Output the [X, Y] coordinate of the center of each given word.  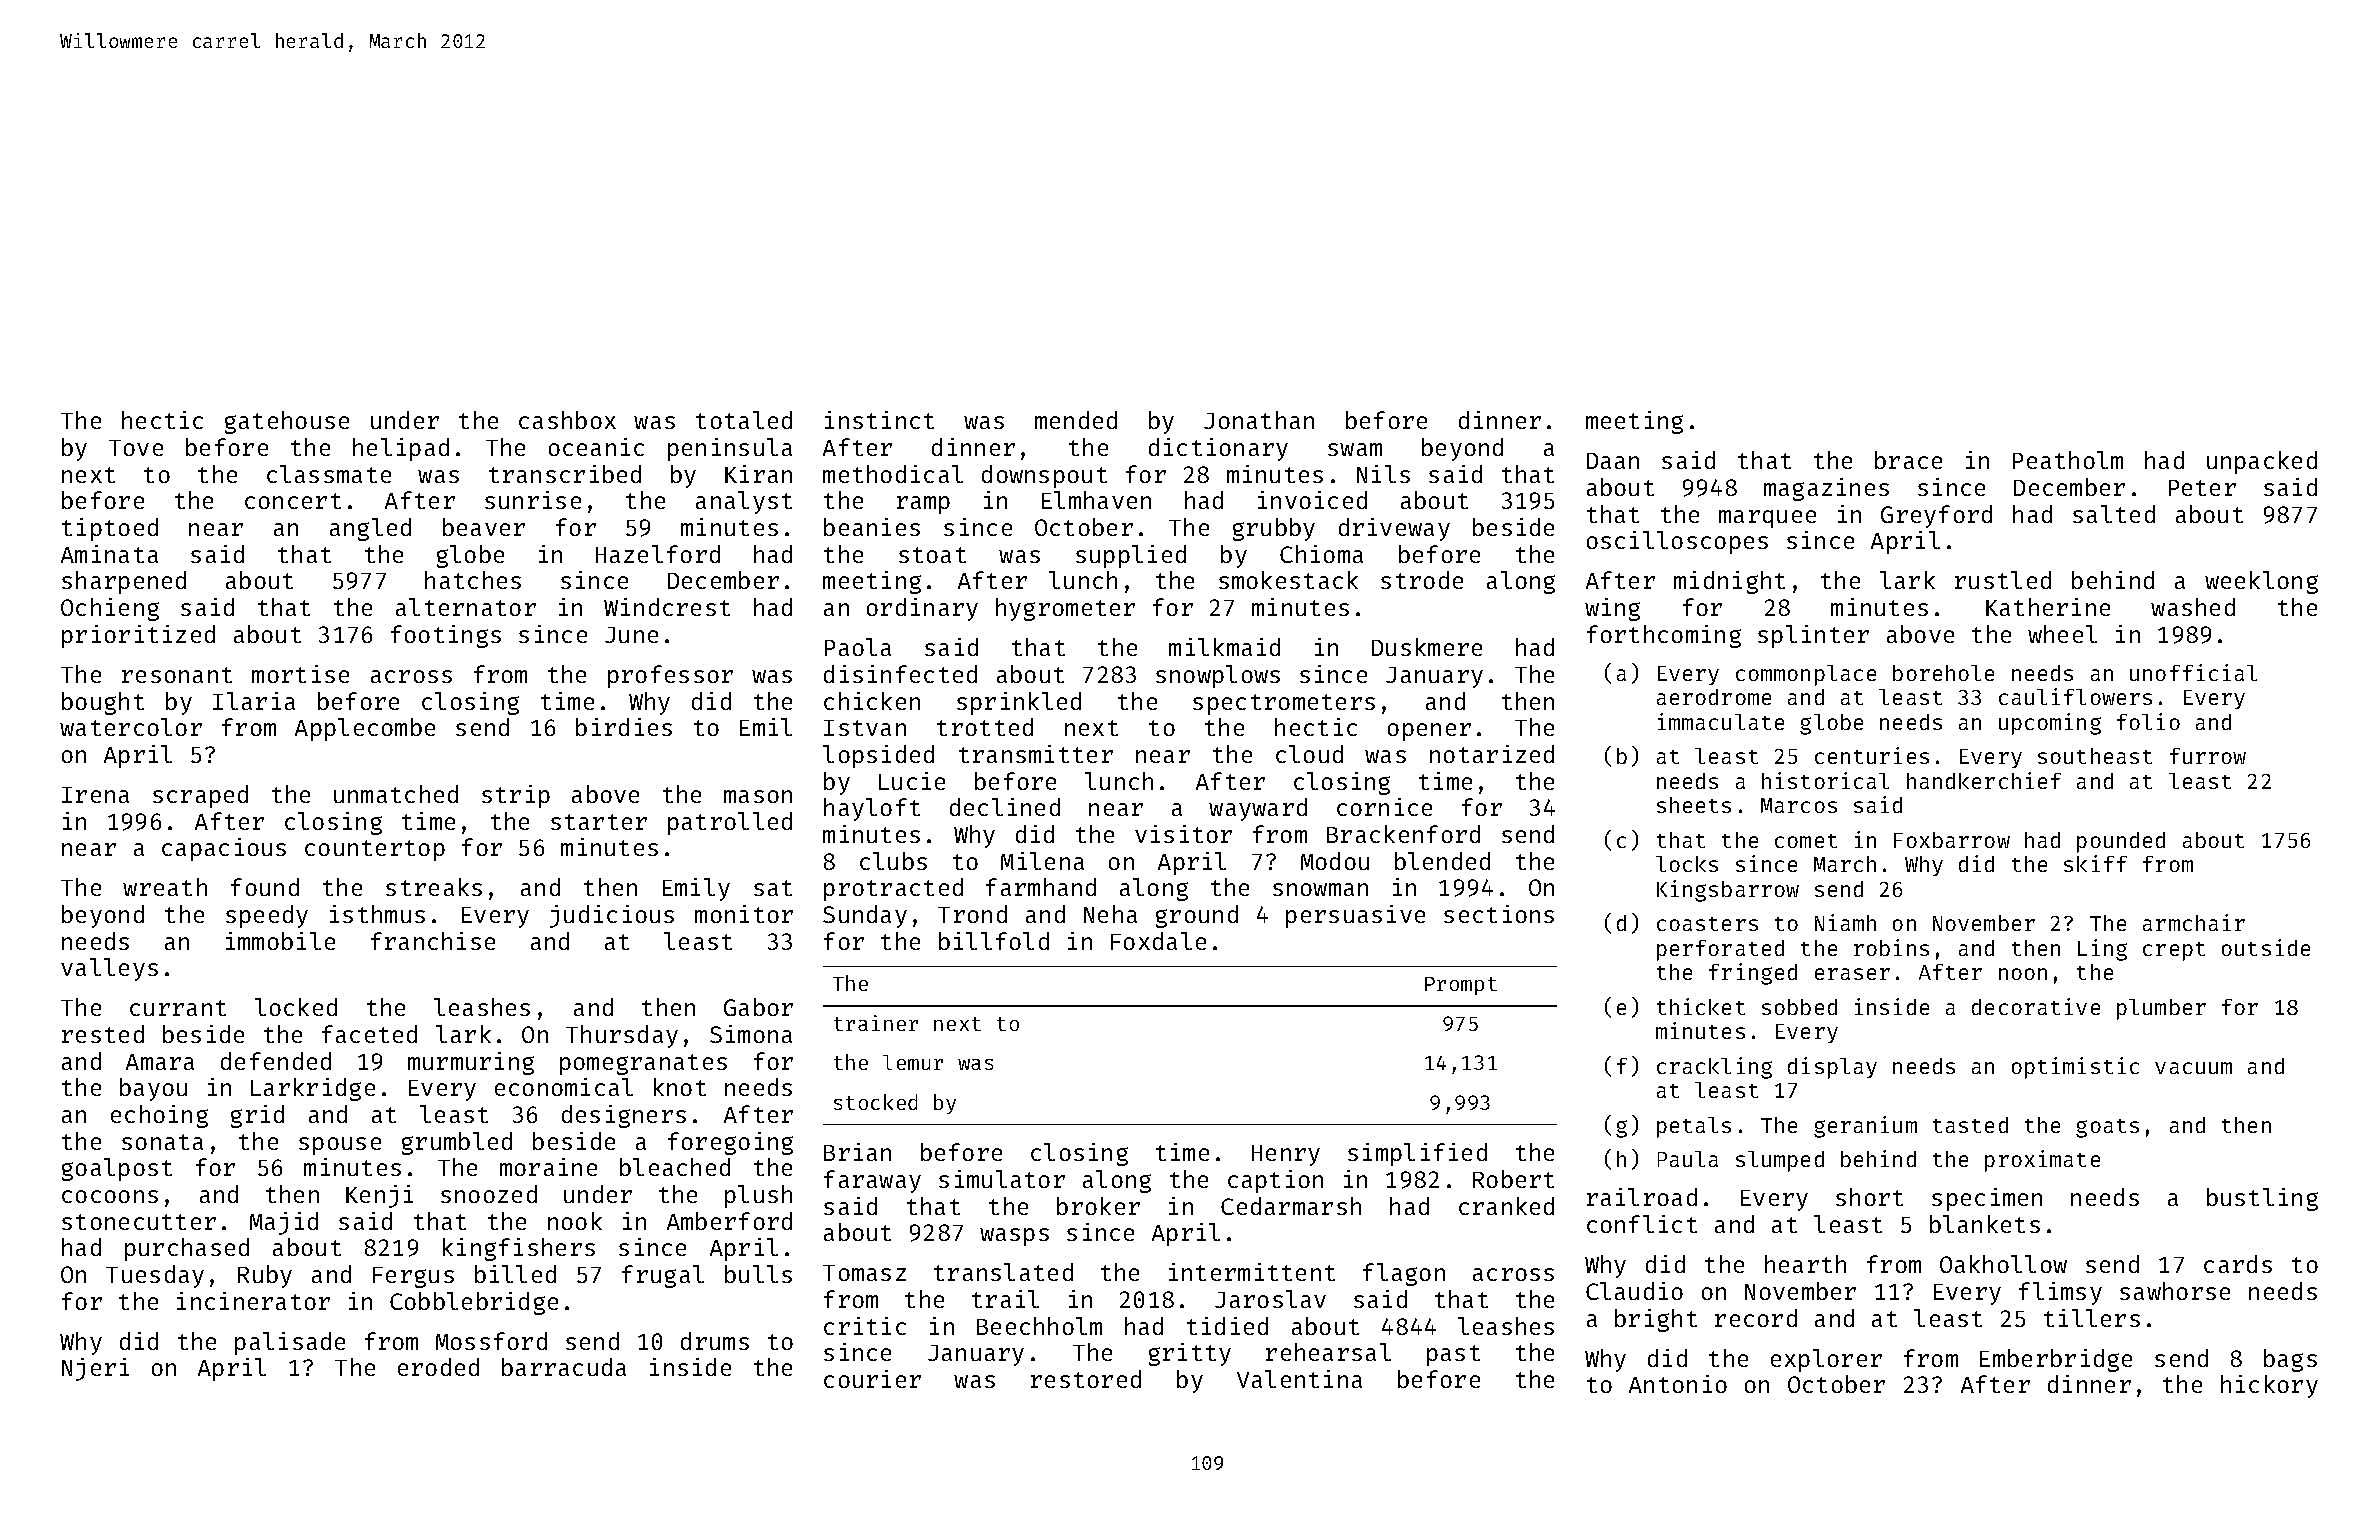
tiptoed [110, 529]
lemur [913, 1062]
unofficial [2193, 672]
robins [1891, 947]
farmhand [1041, 887]
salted [2114, 514]
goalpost [117, 1169]
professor [670, 676]
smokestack [1288, 580]
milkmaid [1224, 647]
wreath [165, 887]
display [1832, 1068]
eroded [438, 1367]
